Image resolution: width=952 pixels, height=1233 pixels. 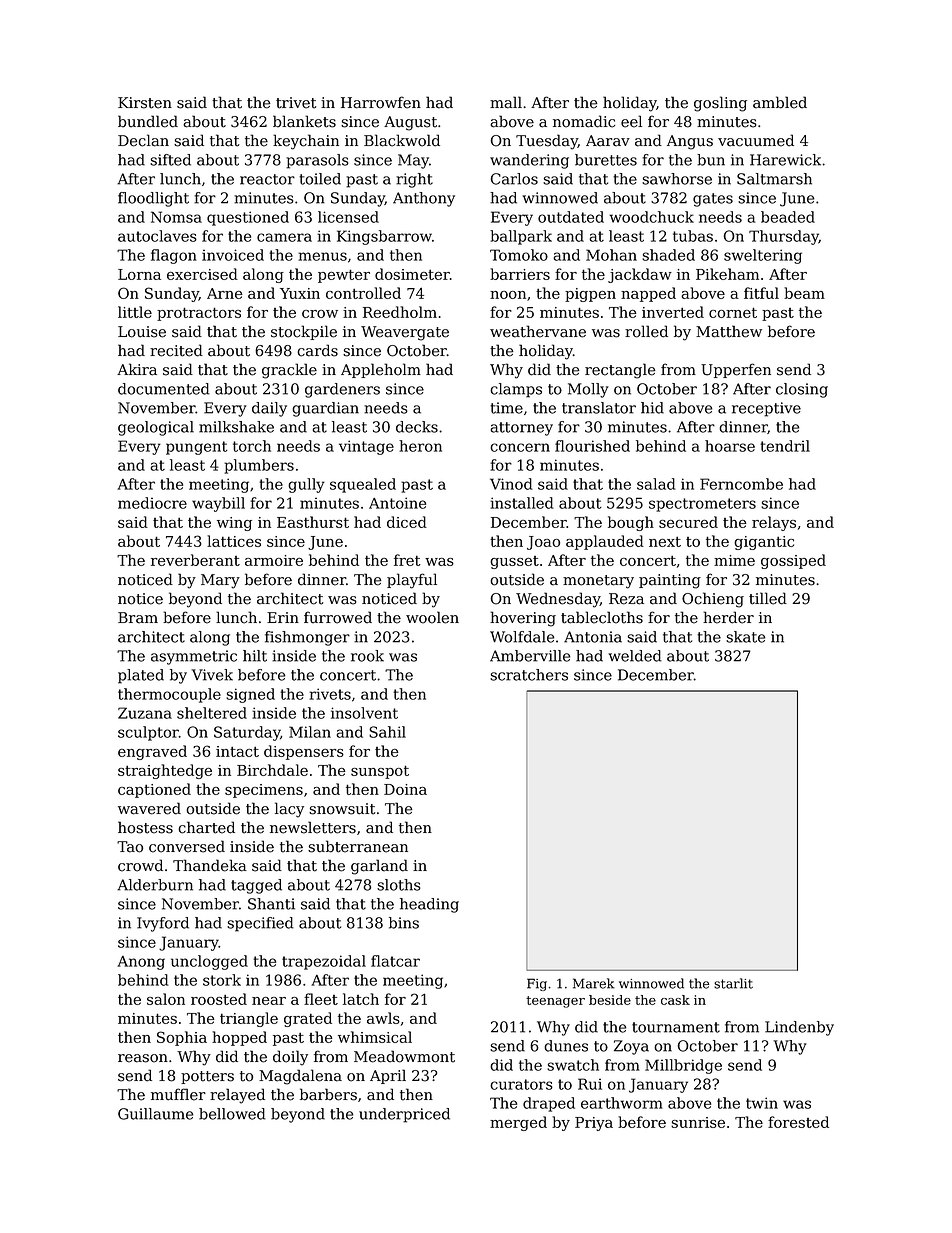 I want to click on Zuzana, so click(x=145, y=713).
